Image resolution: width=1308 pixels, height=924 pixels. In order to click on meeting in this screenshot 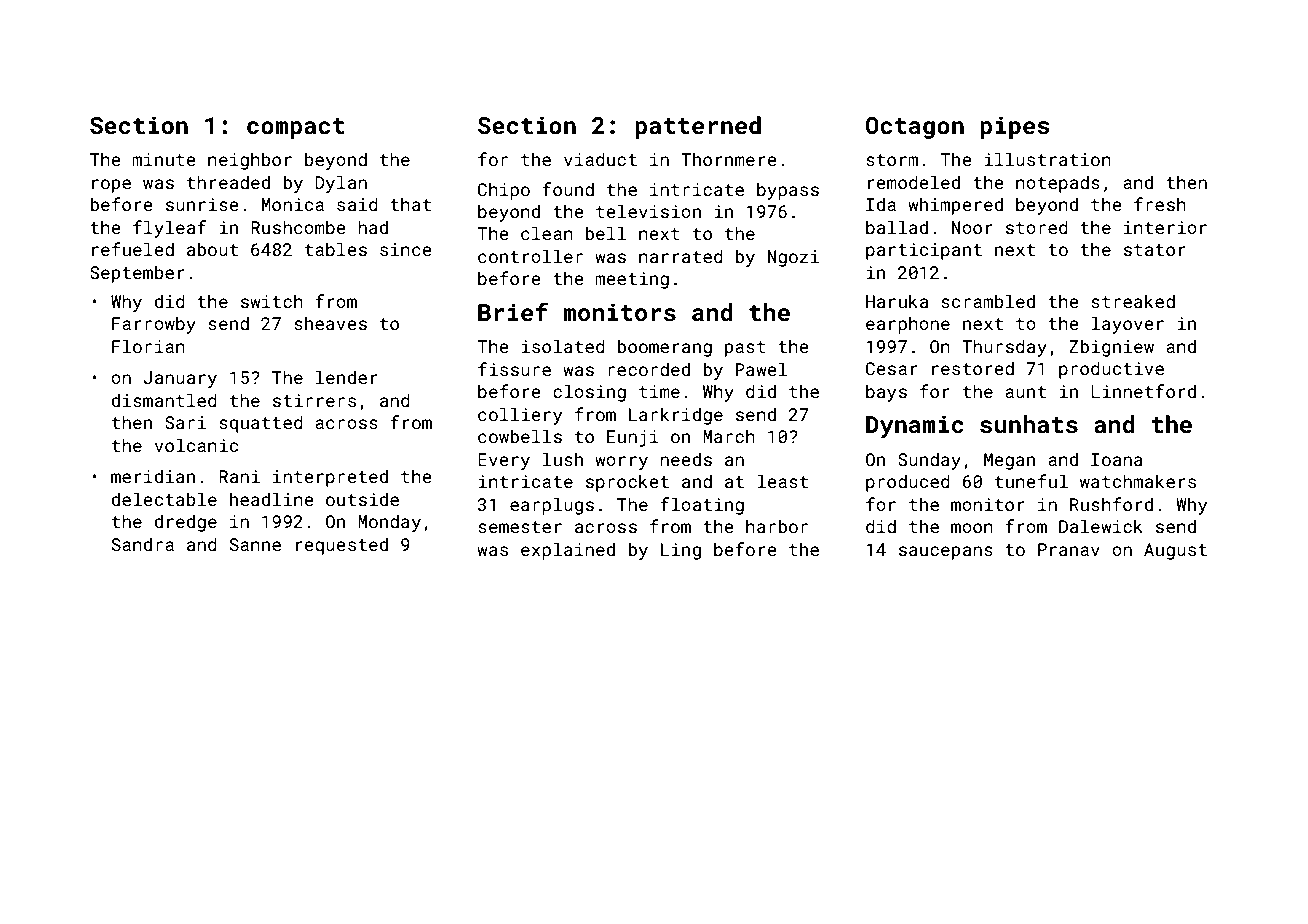, I will do `click(632, 280)`.
